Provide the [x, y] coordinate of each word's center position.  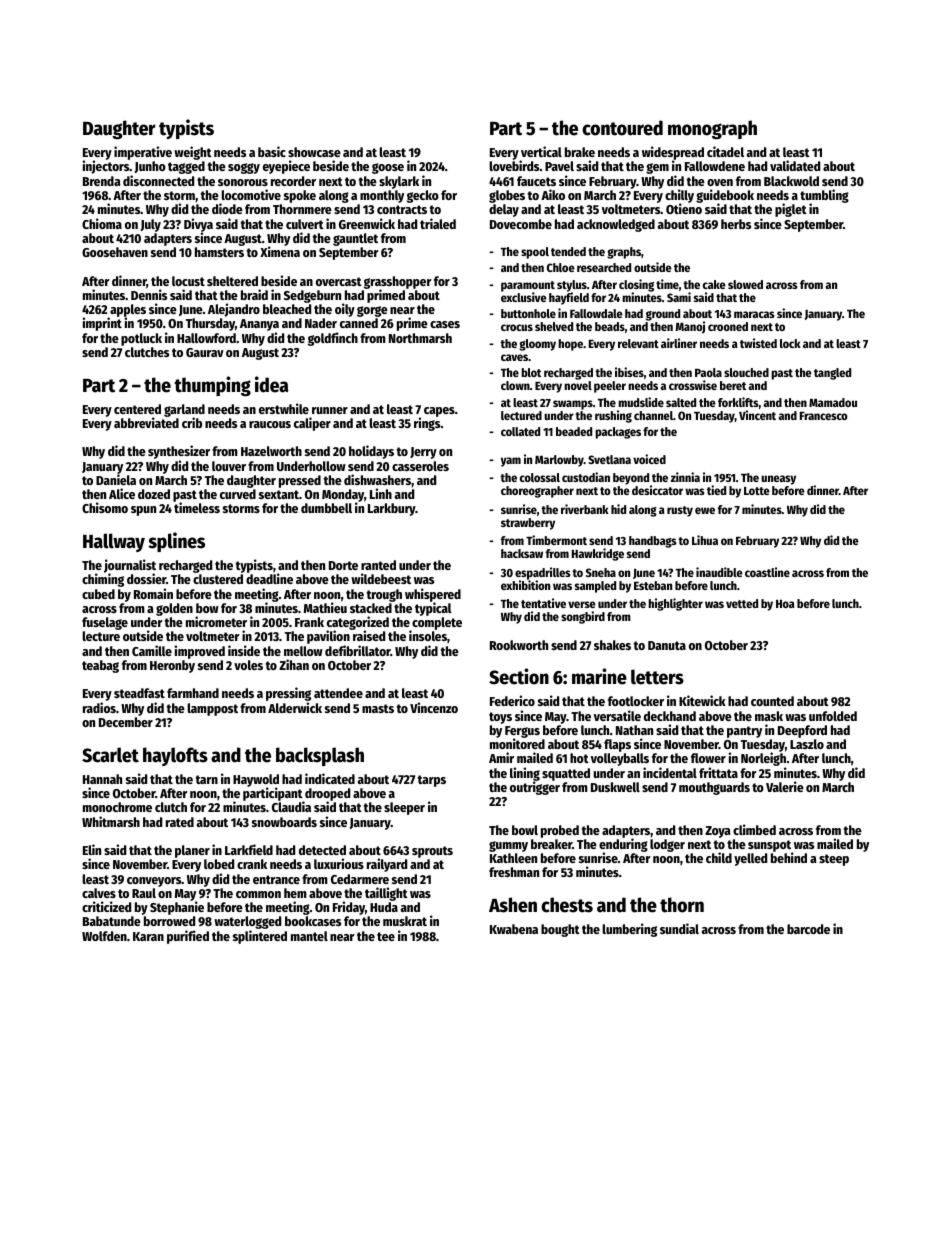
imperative [143, 153]
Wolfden [104, 936]
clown [515, 385]
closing [636, 285]
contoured [622, 128]
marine [599, 676]
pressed [300, 481]
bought [560, 930]
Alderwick [295, 707]
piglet [791, 210]
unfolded [833, 716]
